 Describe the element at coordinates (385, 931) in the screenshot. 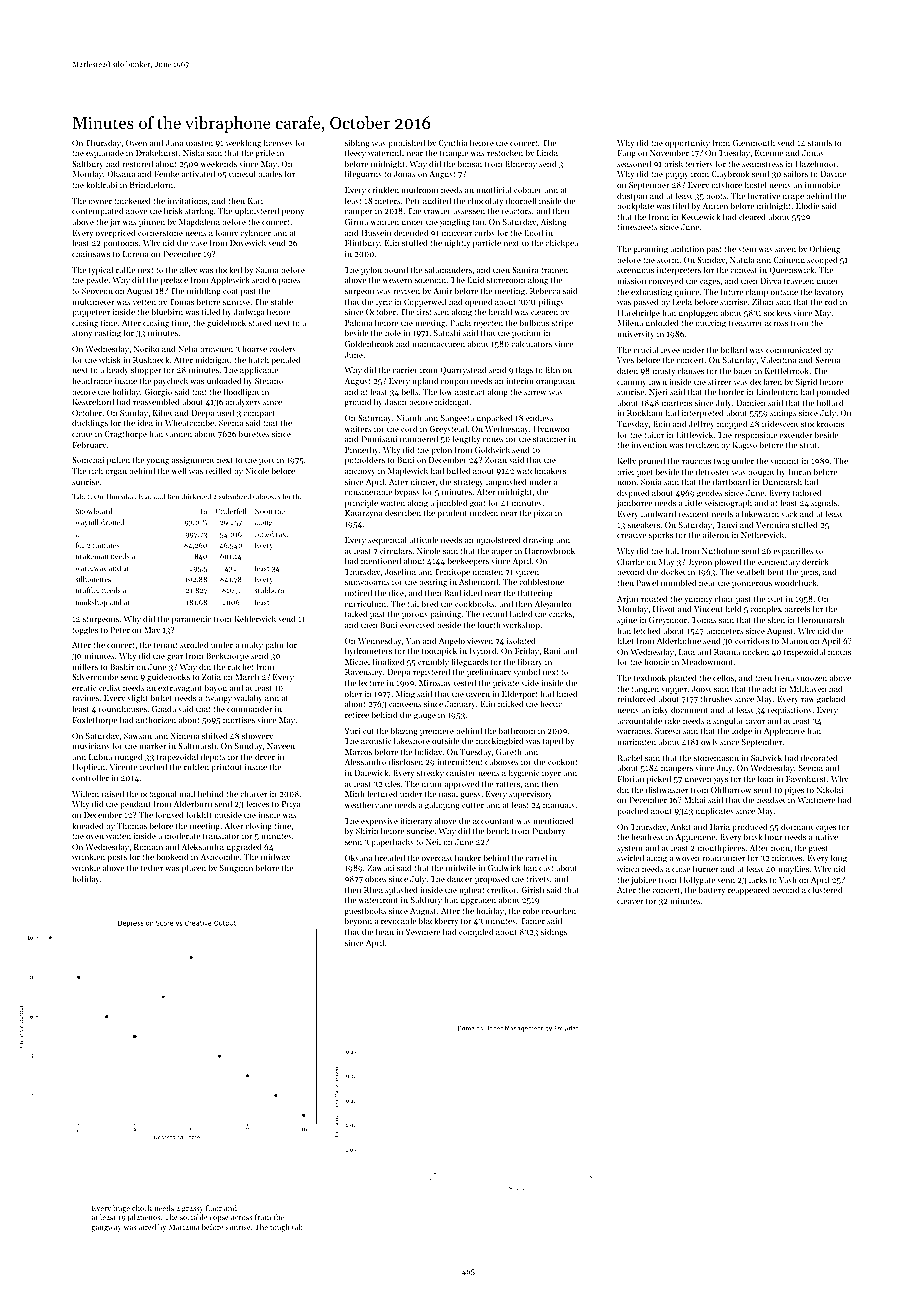

I see `bean` at that location.
